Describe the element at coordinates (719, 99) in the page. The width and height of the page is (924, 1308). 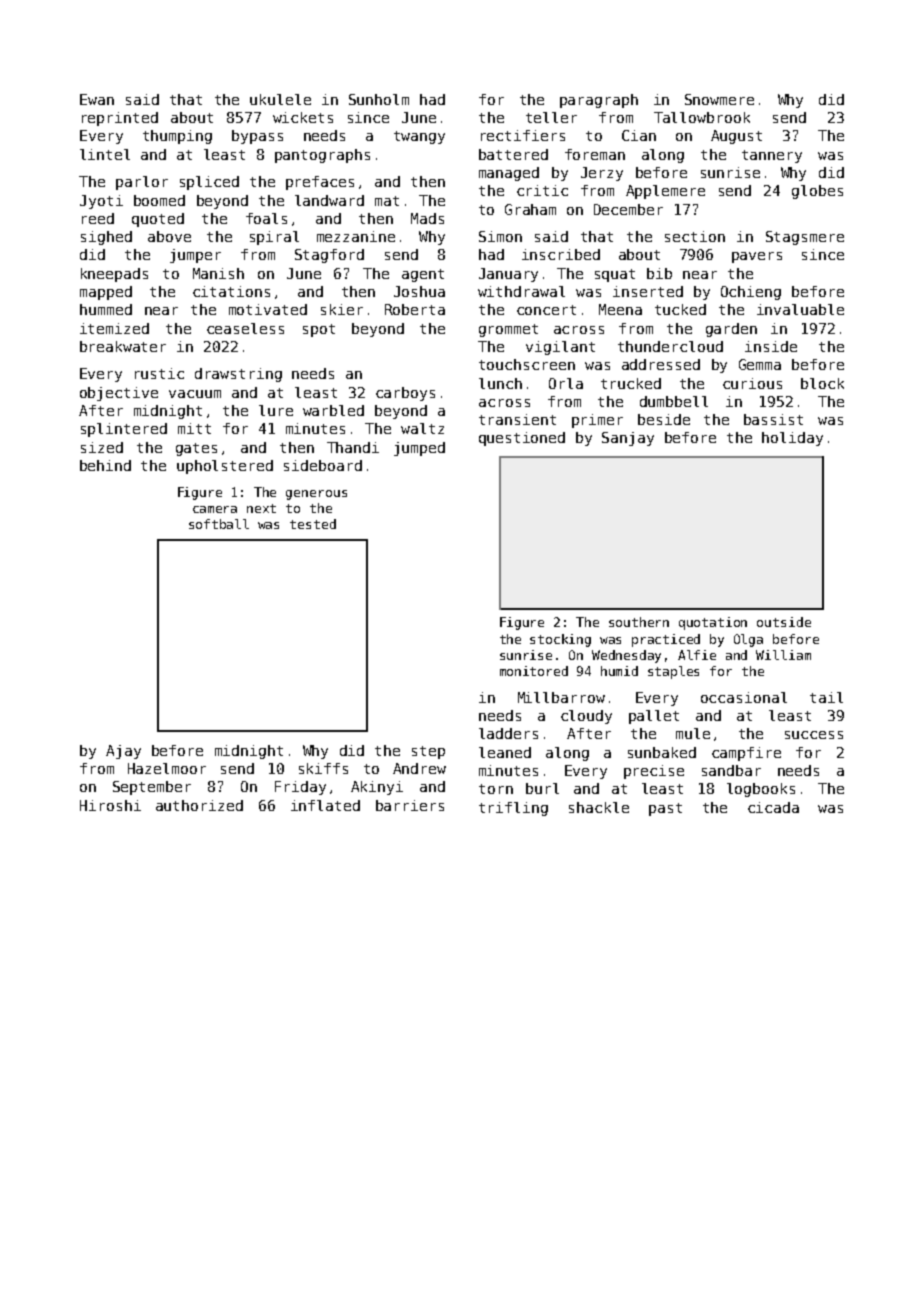
I see `Snowmere` at that location.
